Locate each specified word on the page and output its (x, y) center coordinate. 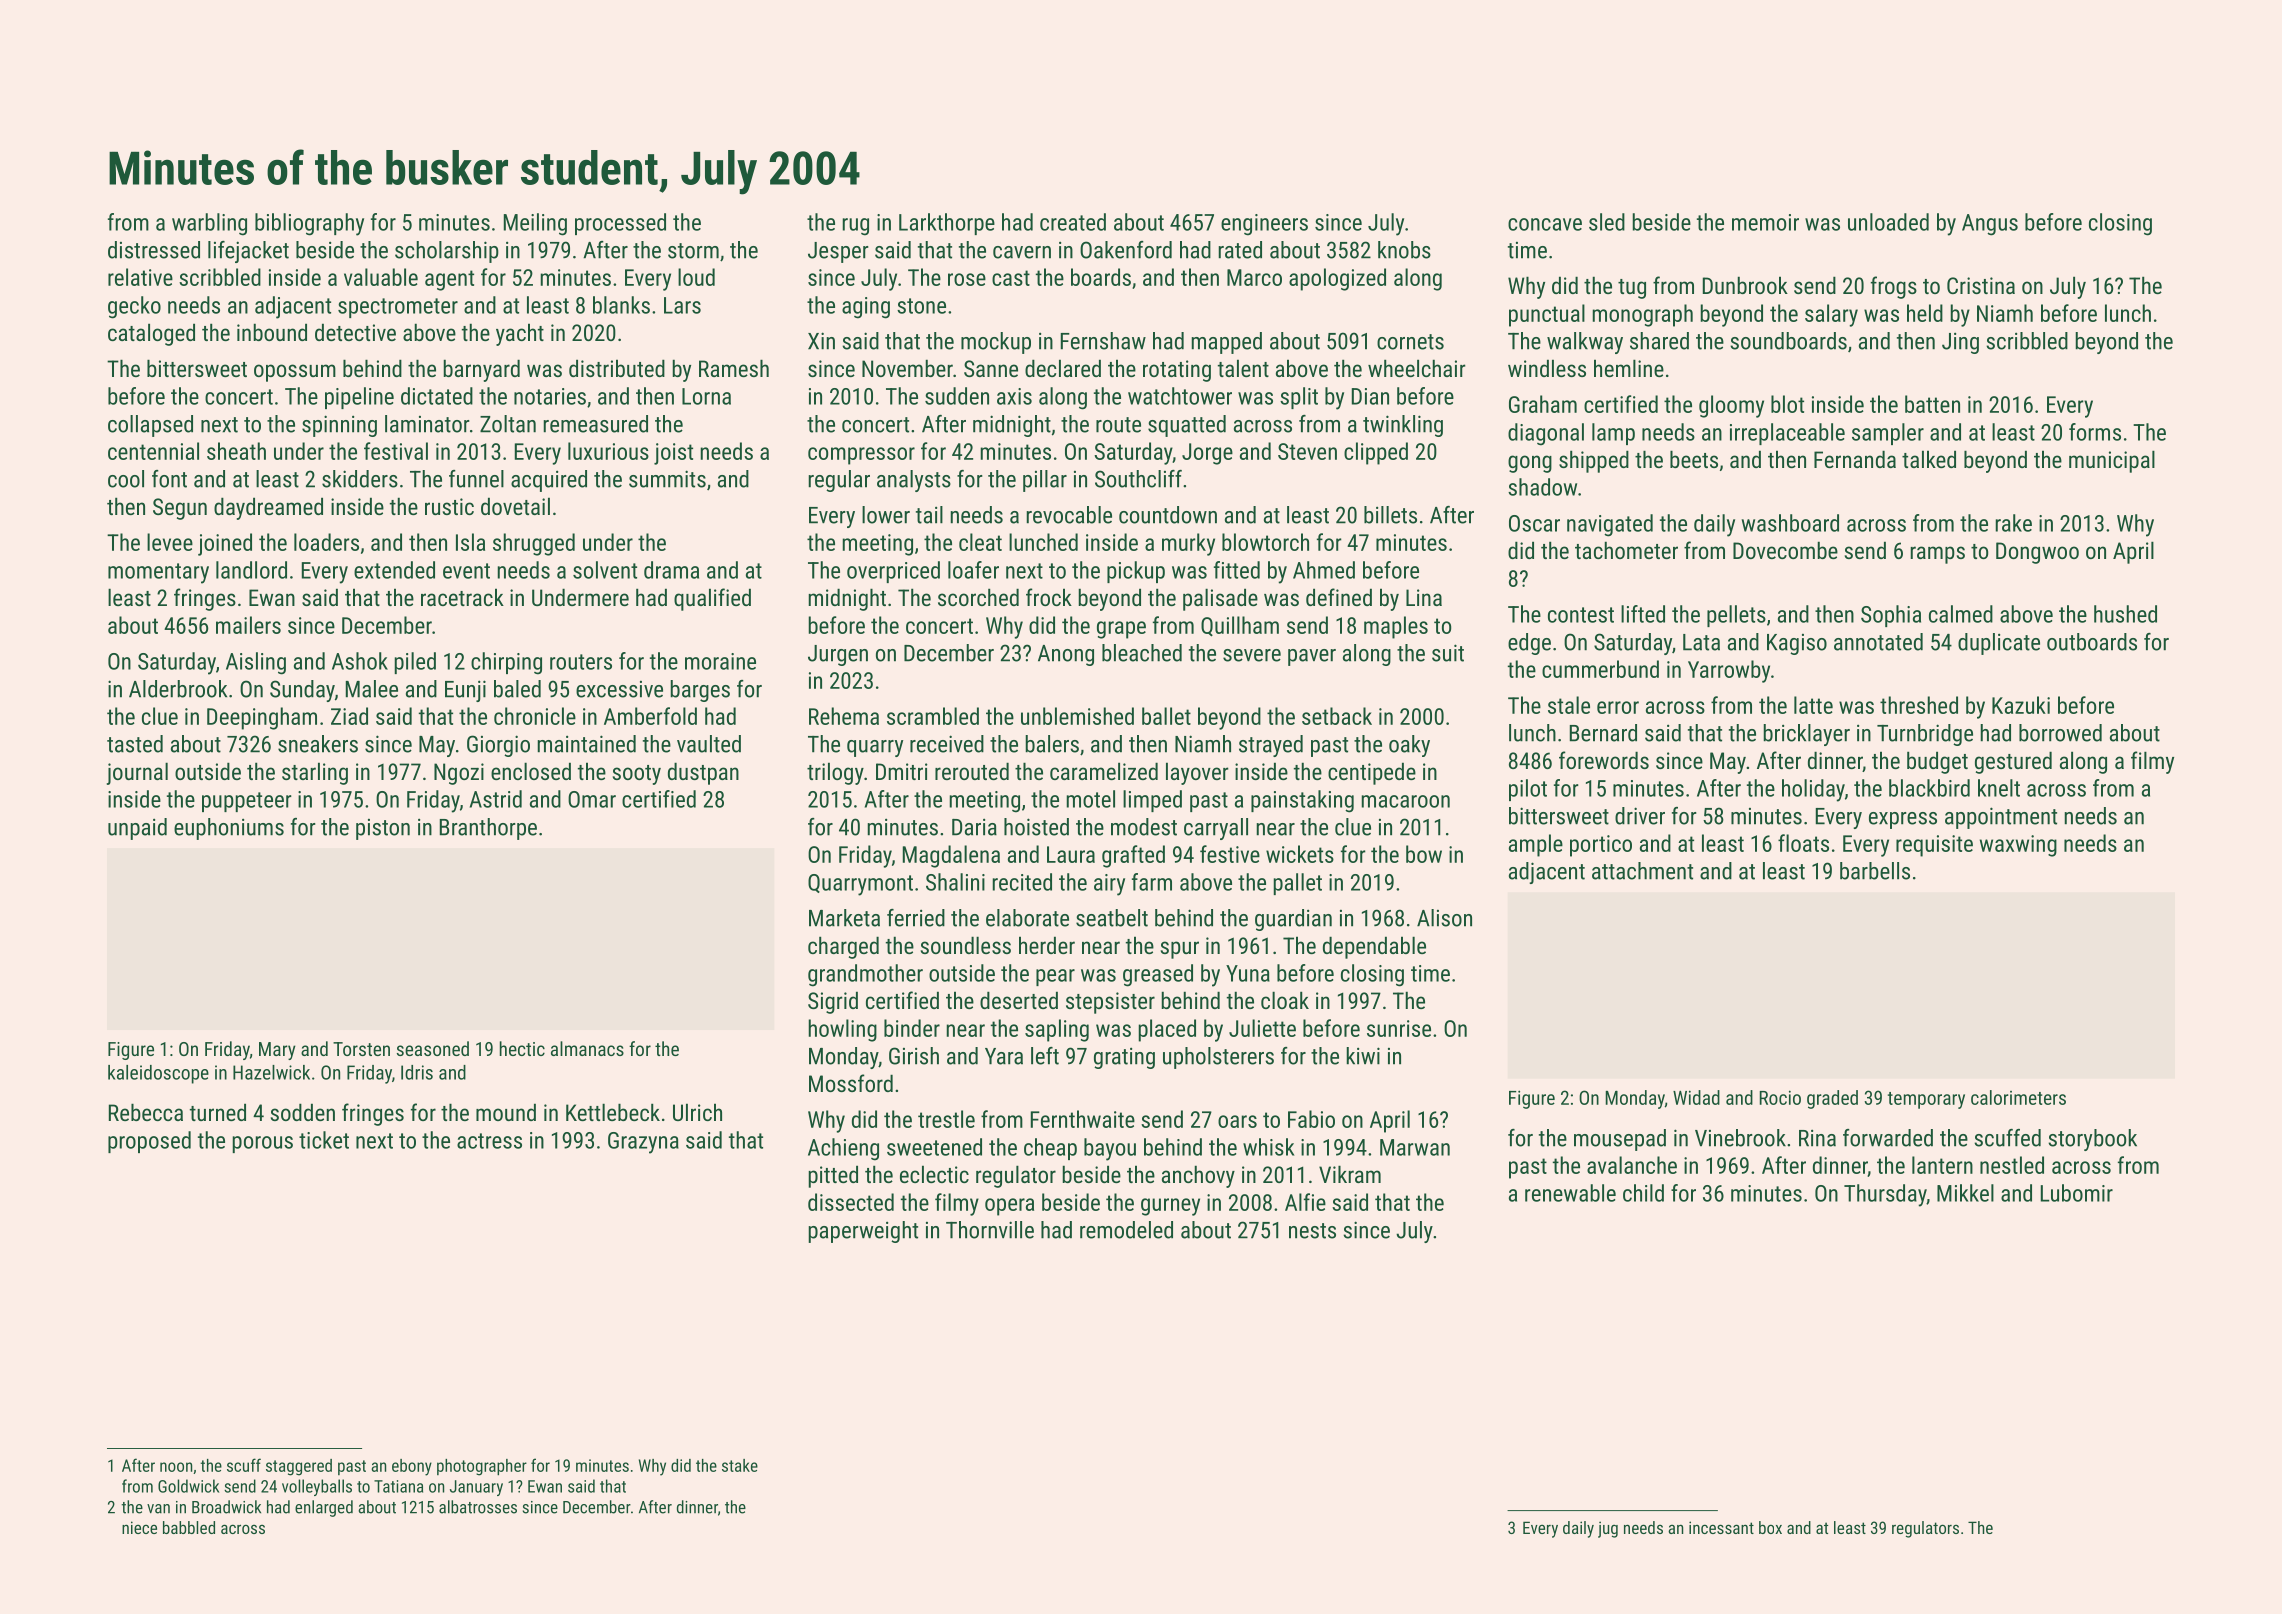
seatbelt (1112, 918)
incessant (1721, 1527)
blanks (621, 305)
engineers (1264, 225)
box (1770, 1527)
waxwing (2018, 846)
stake (740, 1465)
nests (1312, 1231)
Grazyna (643, 1143)
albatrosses (478, 1507)
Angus (1990, 225)
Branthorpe (488, 829)
